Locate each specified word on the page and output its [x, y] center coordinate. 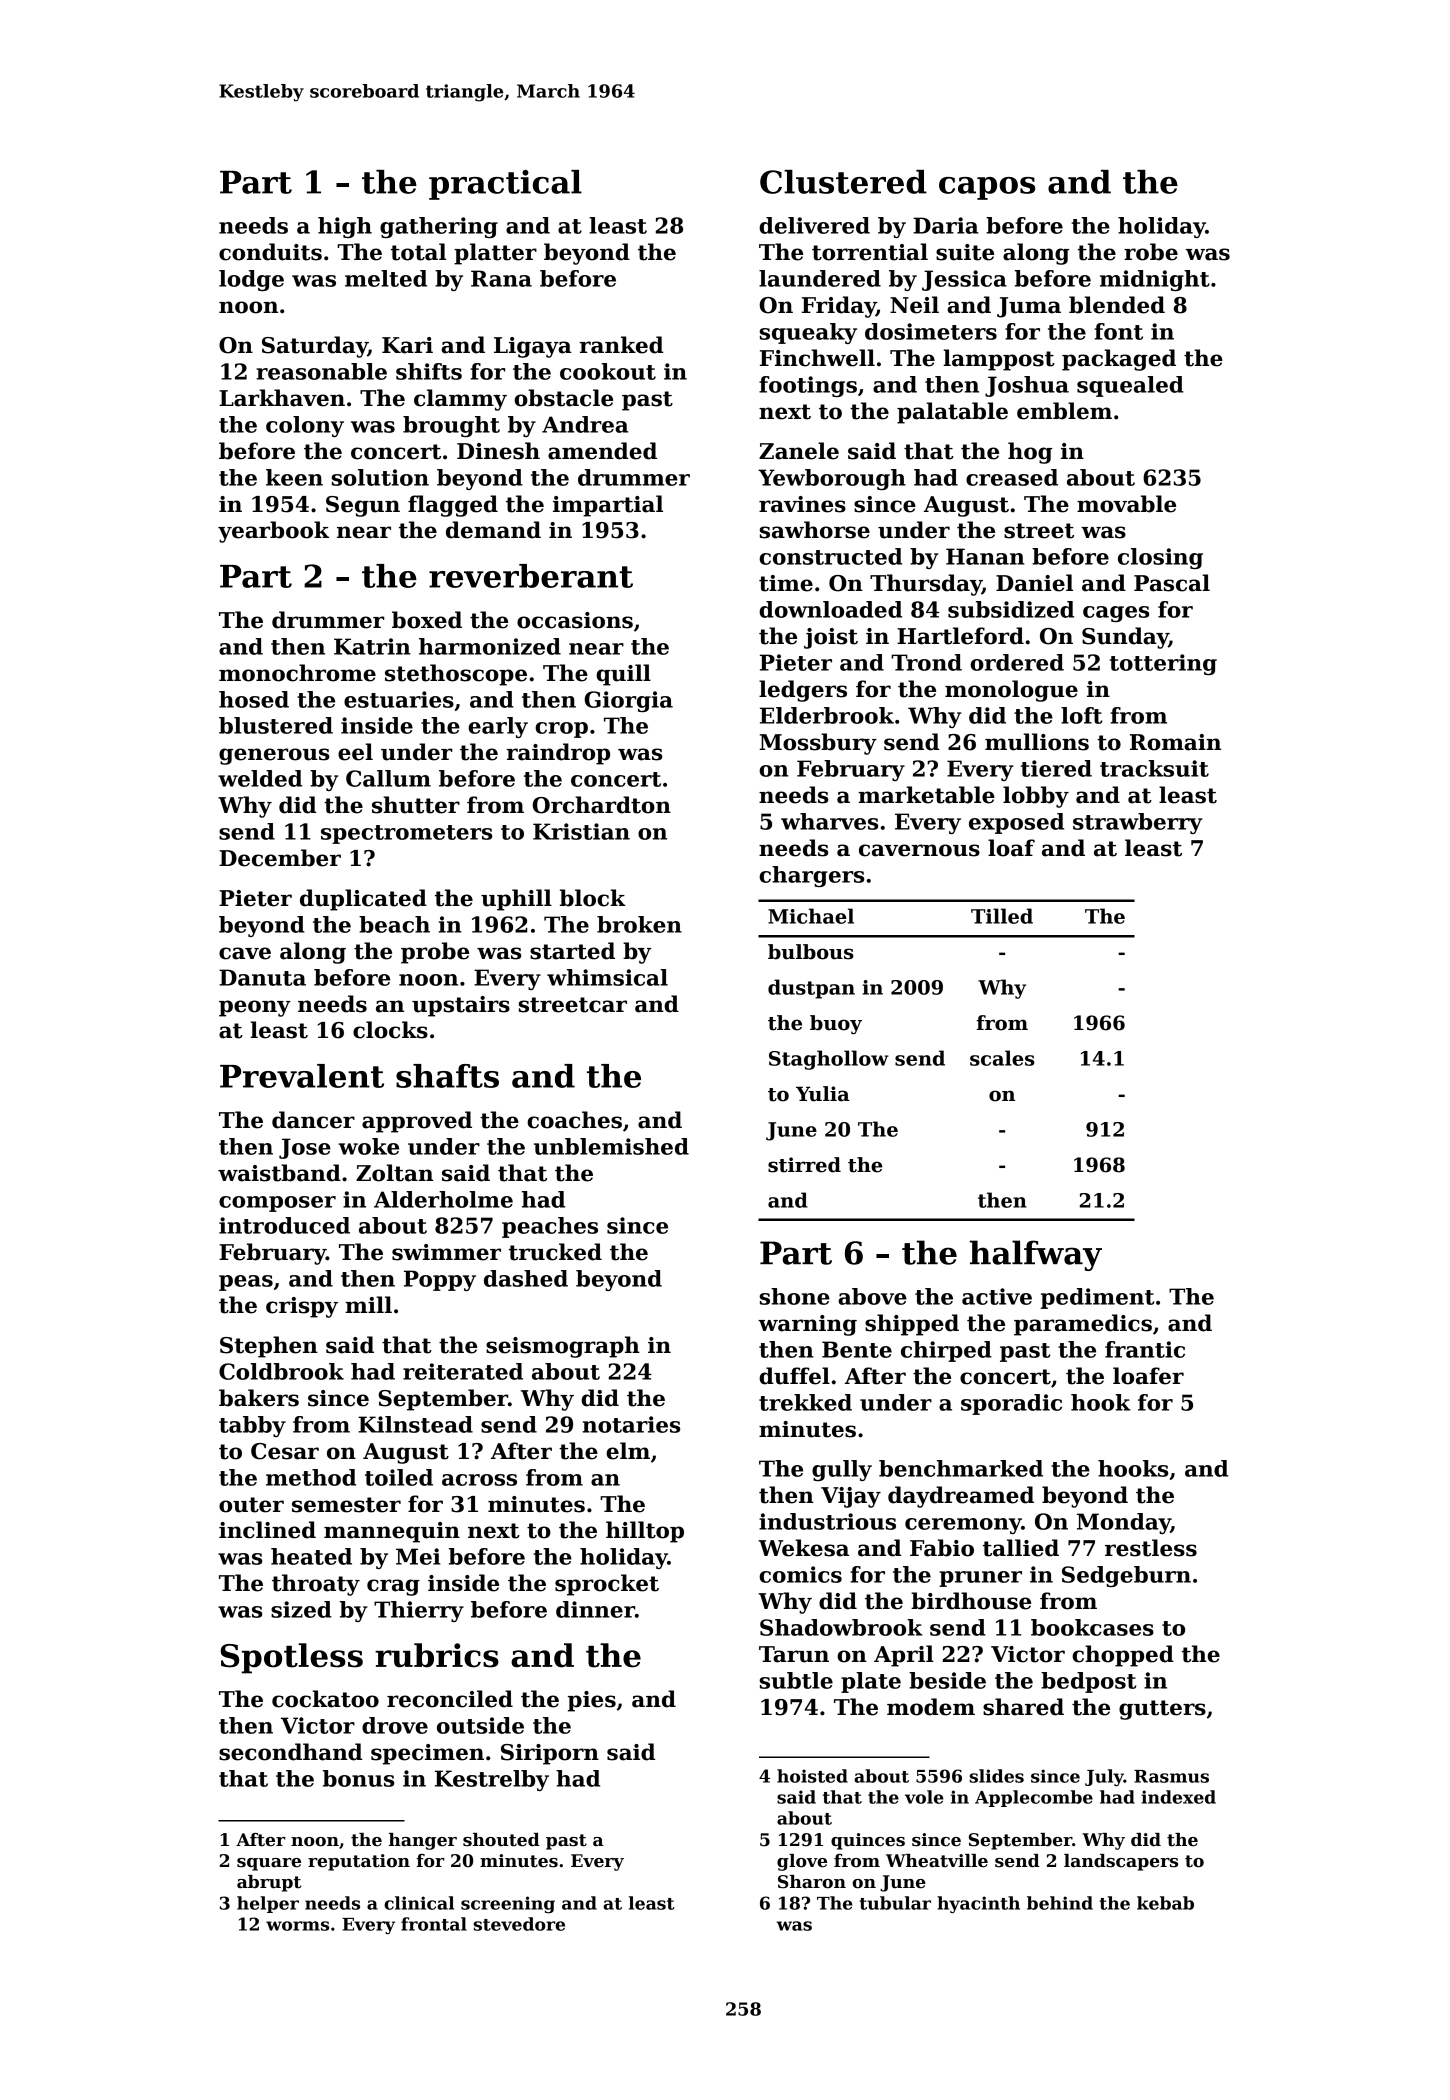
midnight [1155, 280]
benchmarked [961, 1468]
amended [602, 451]
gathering [439, 227]
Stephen [269, 1347]
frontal [434, 1924]
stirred [804, 1165]
